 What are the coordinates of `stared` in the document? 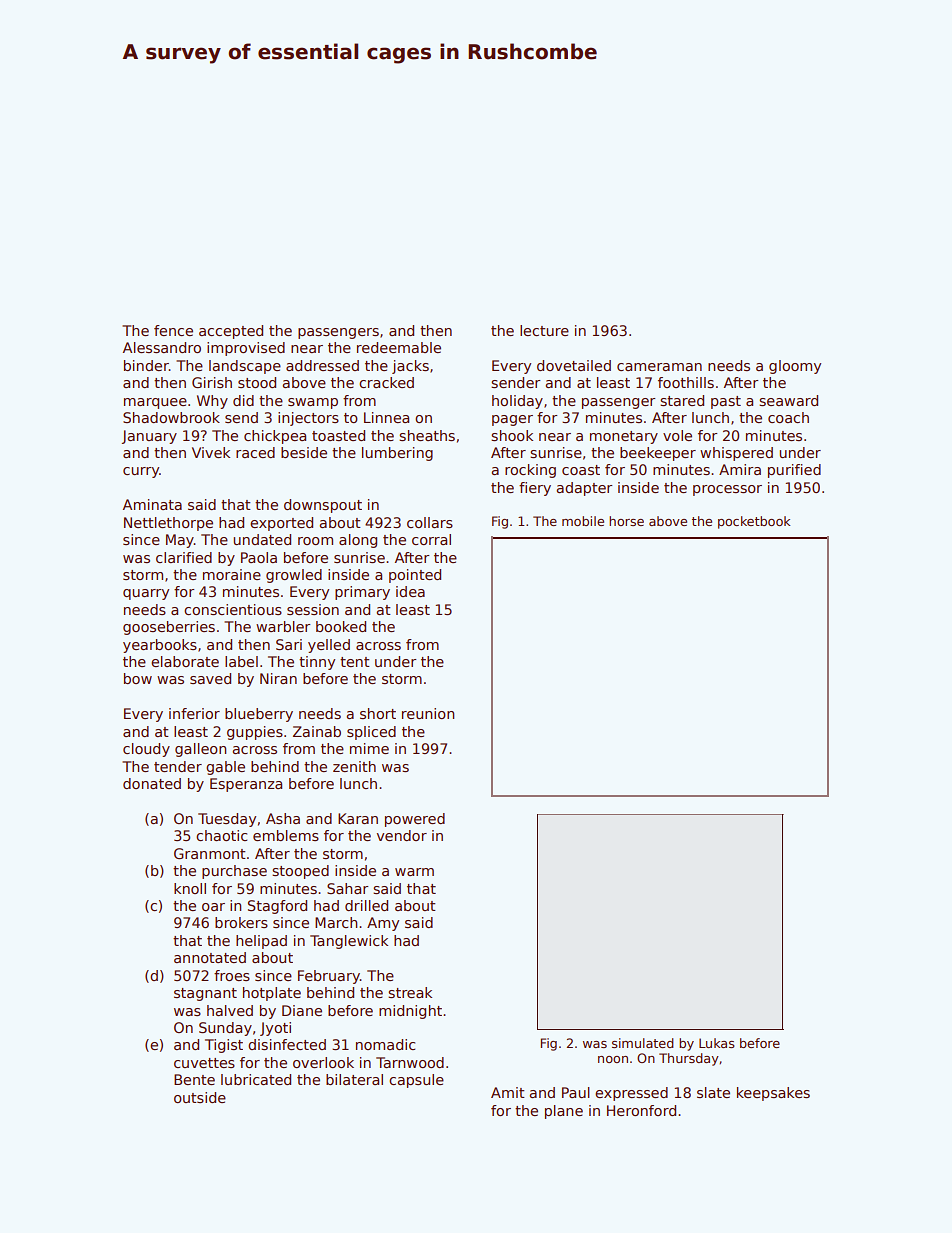 It's located at (682, 400).
